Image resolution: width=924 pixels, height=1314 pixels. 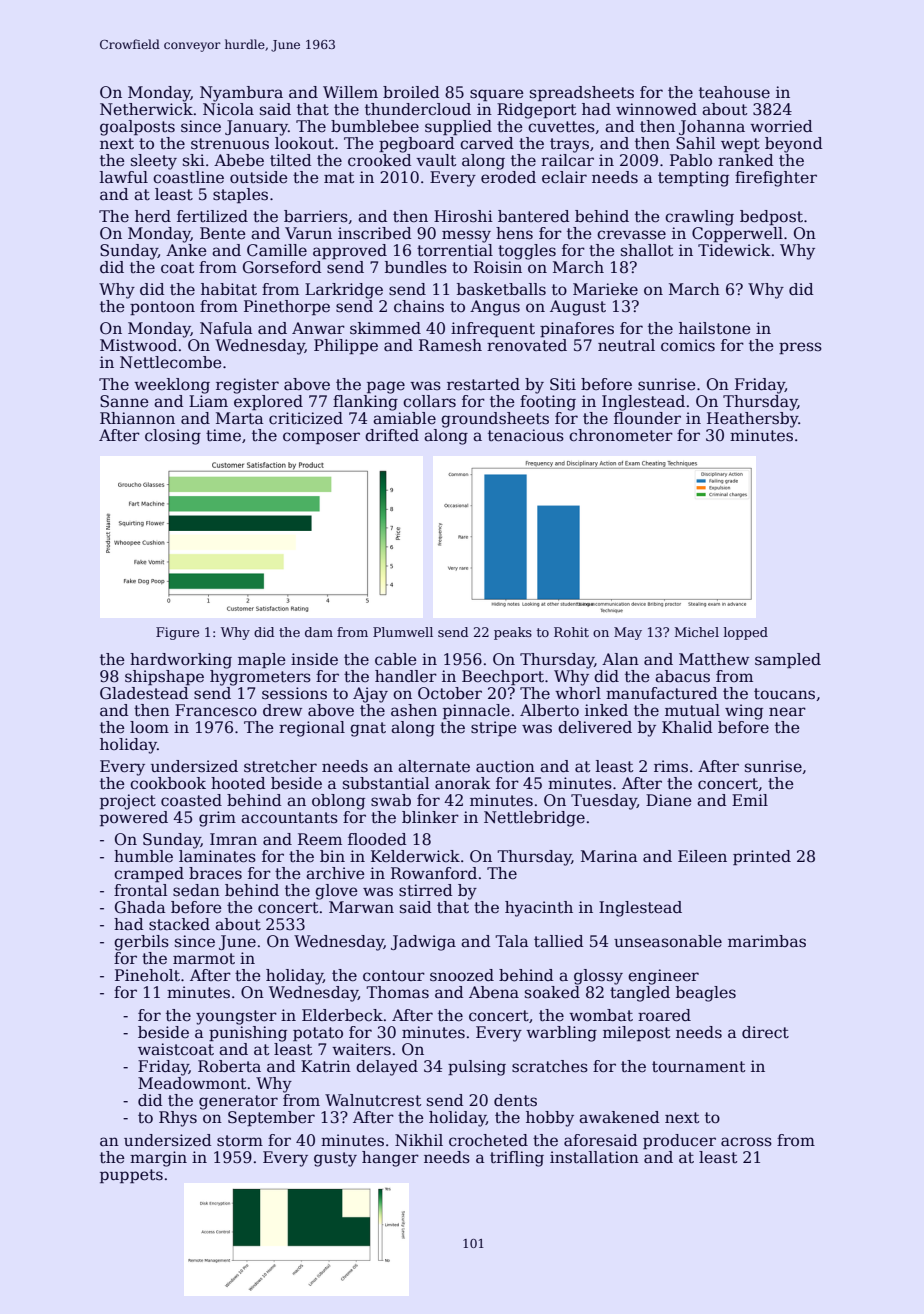 What do you see at coordinates (240, 1141) in the screenshot?
I see `storm` at bounding box center [240, 1141].
